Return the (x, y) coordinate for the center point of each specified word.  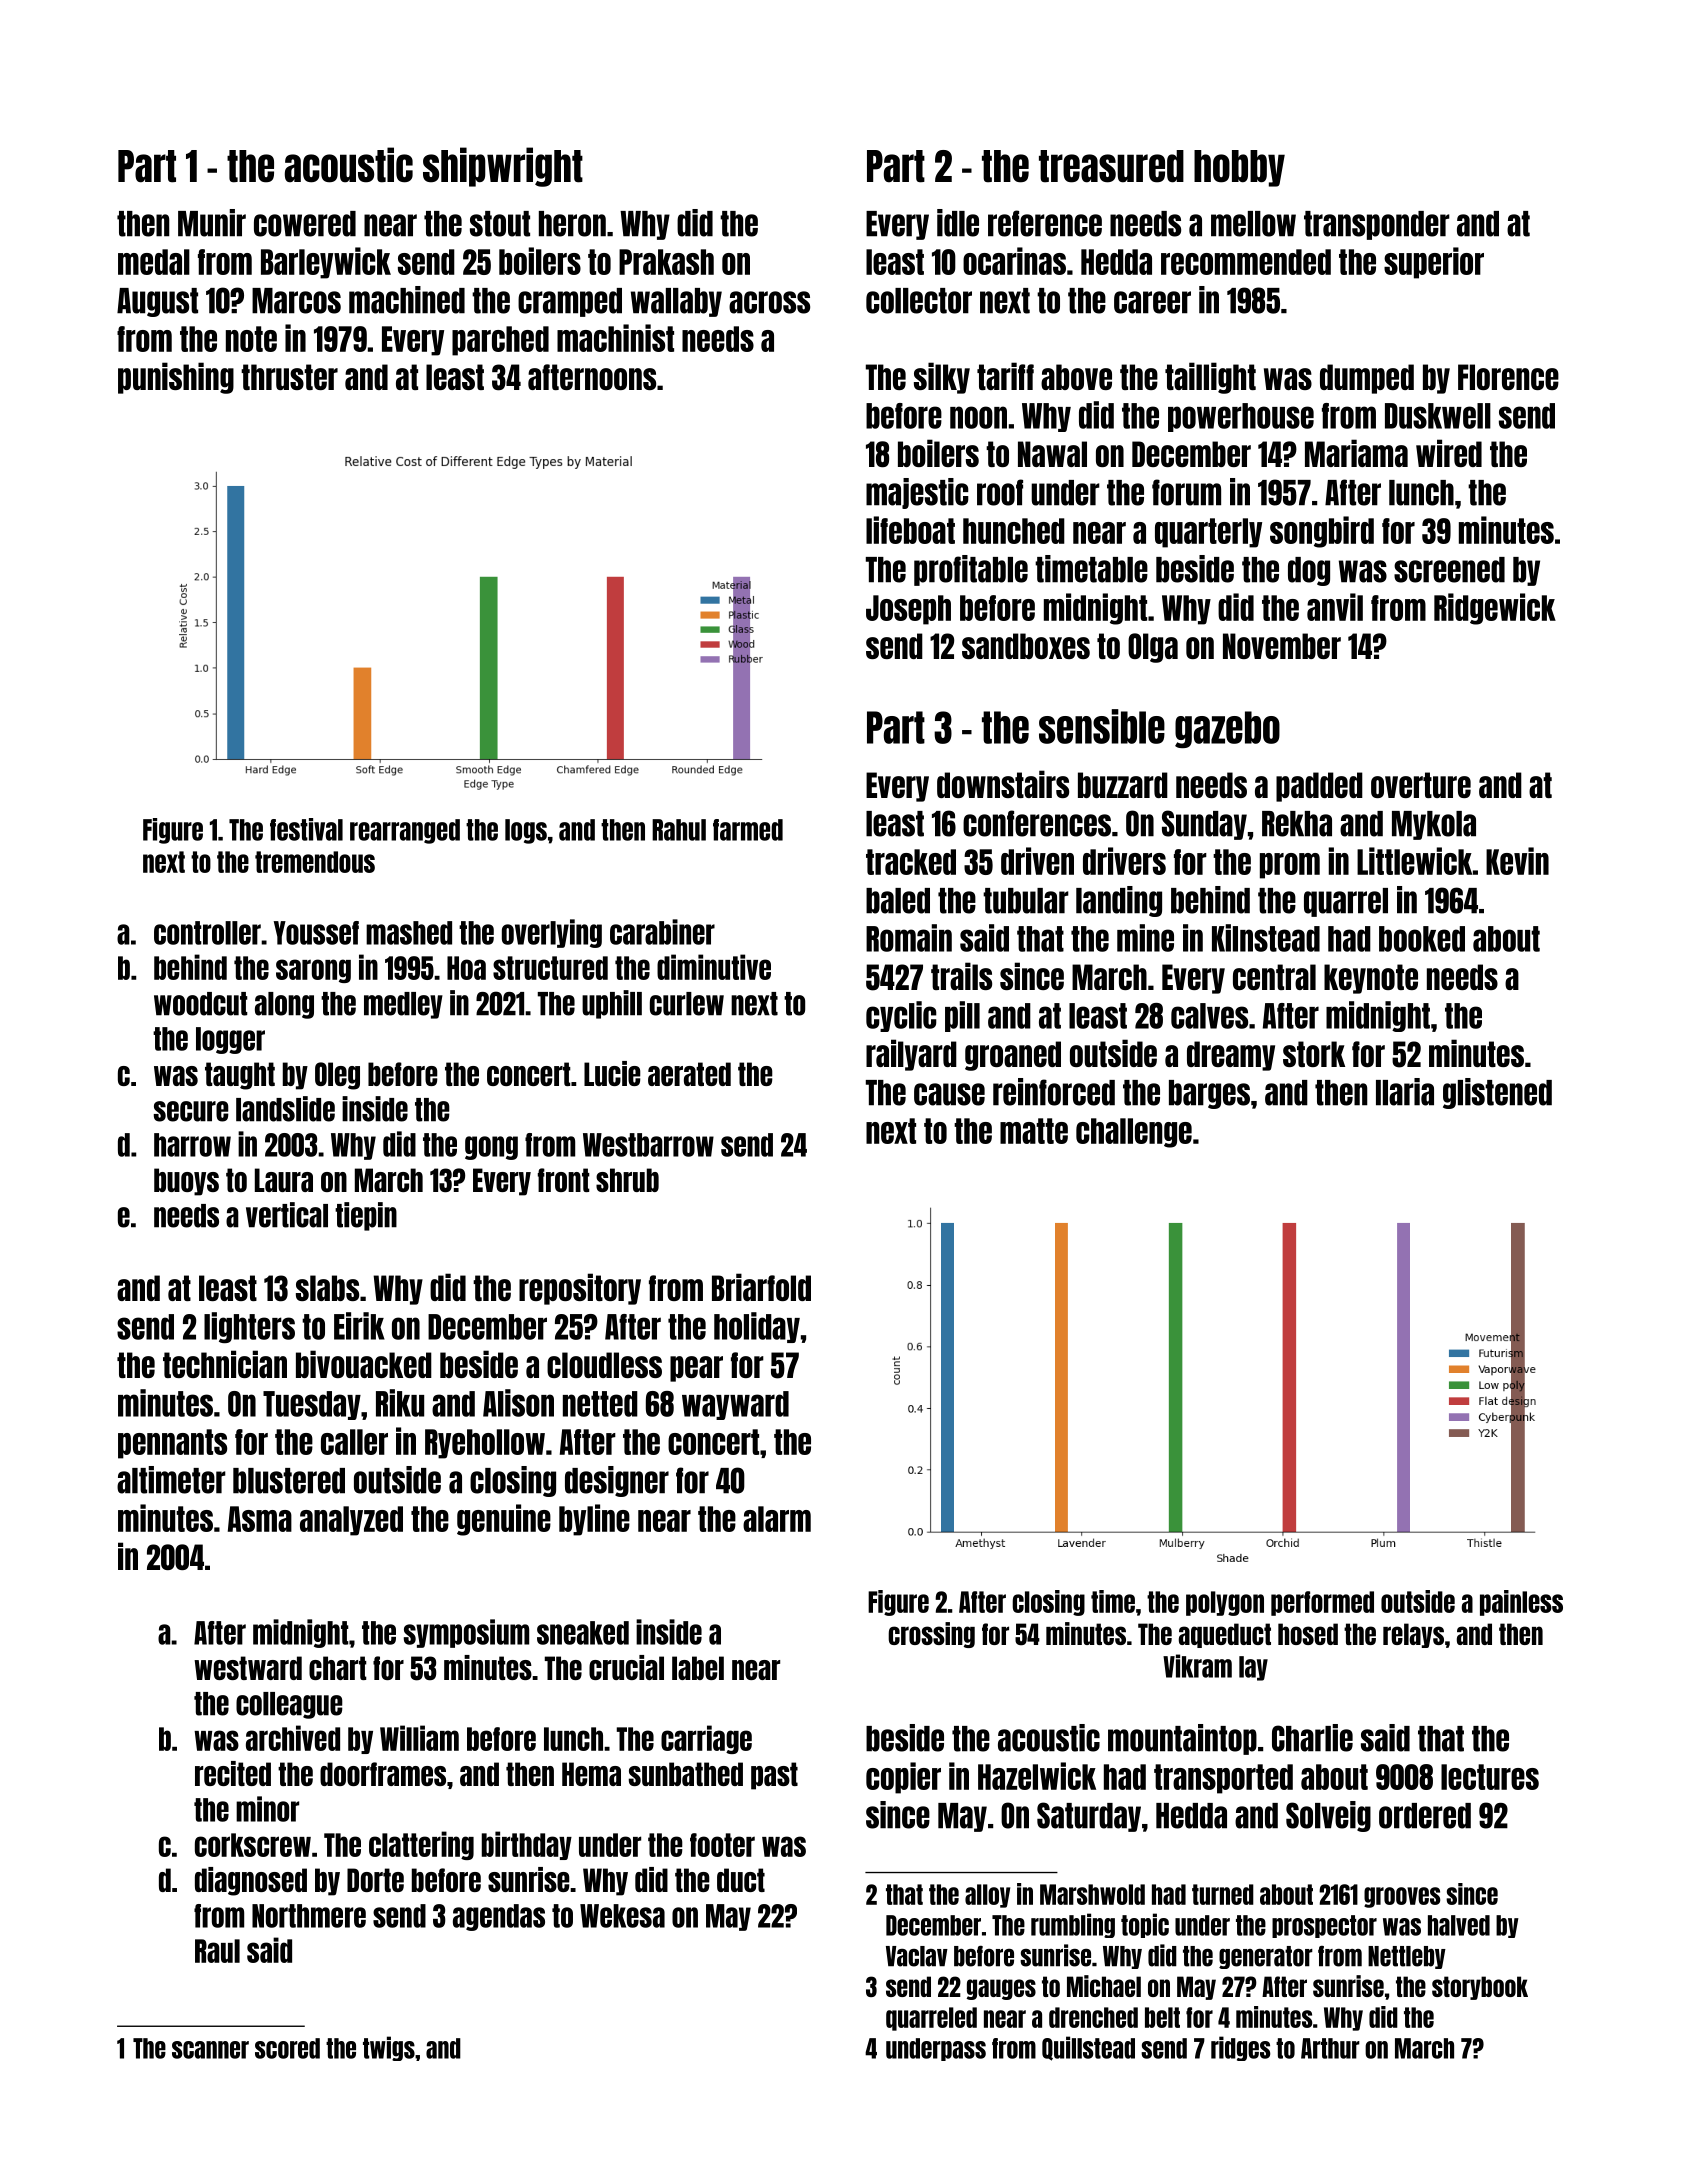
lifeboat (910, 530)
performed (1322, 1603)
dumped (1367, 379)
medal (154, 262)
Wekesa (622, 1916)
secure (191, 1111)
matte (1034, 1131)
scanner (210, 2050)
